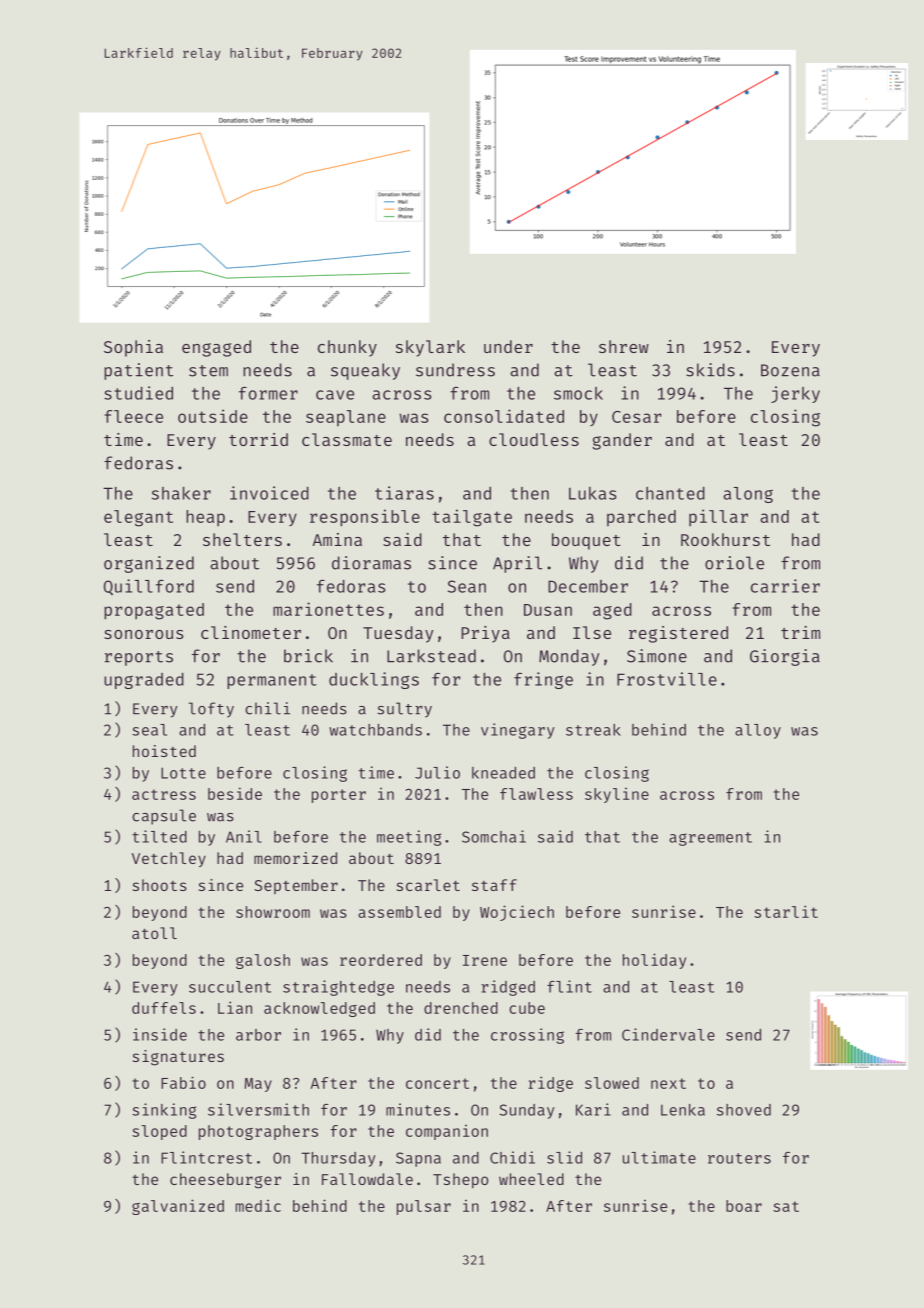  What do you see at coordinates (748, 495) in the screenshot?
I see `along` at bounding box center [748, 495].
